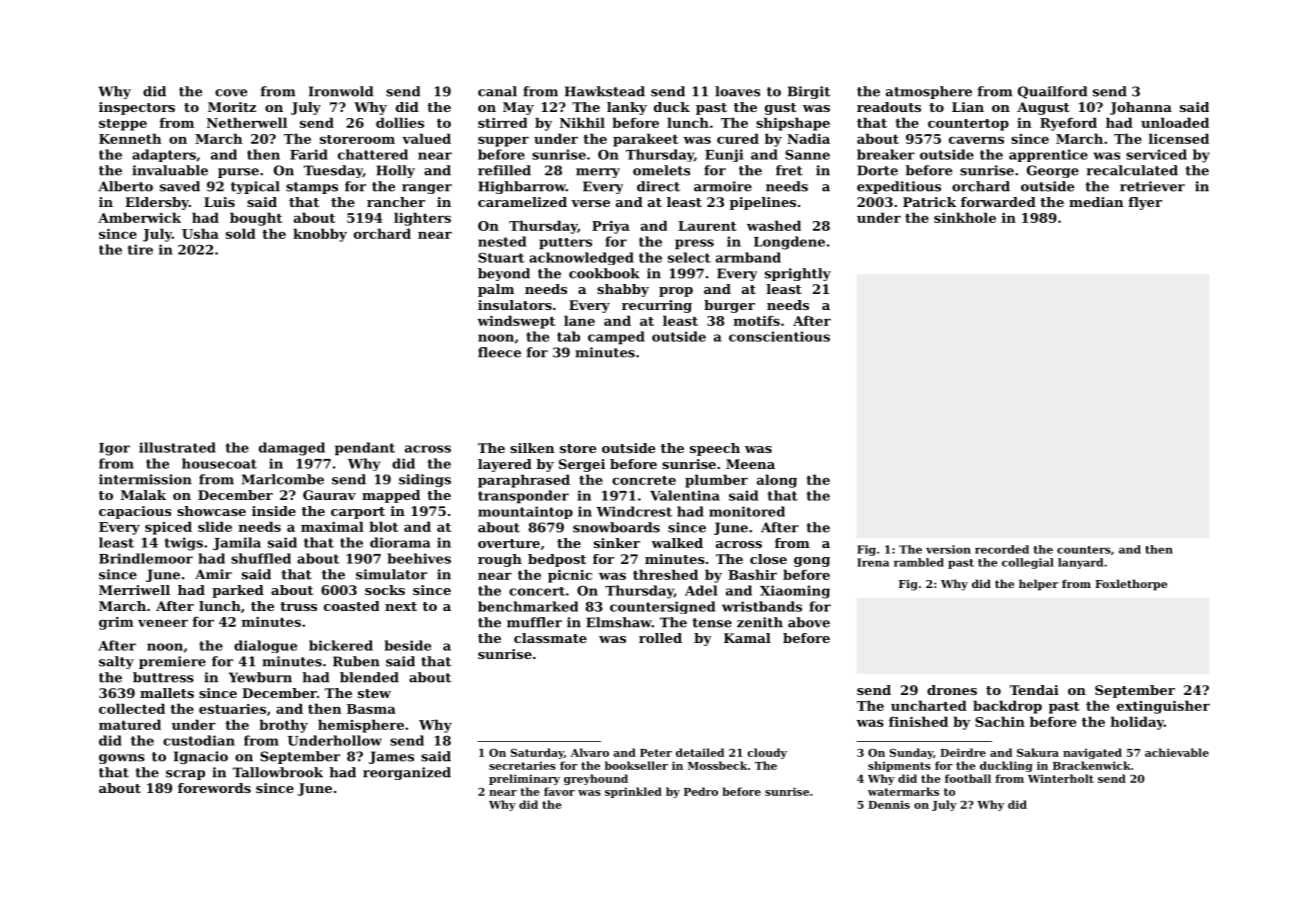 The image size is (1308, 924). Describe the element at coordinates (716, 481) in the screenshot. I see `plumber` at that location.
